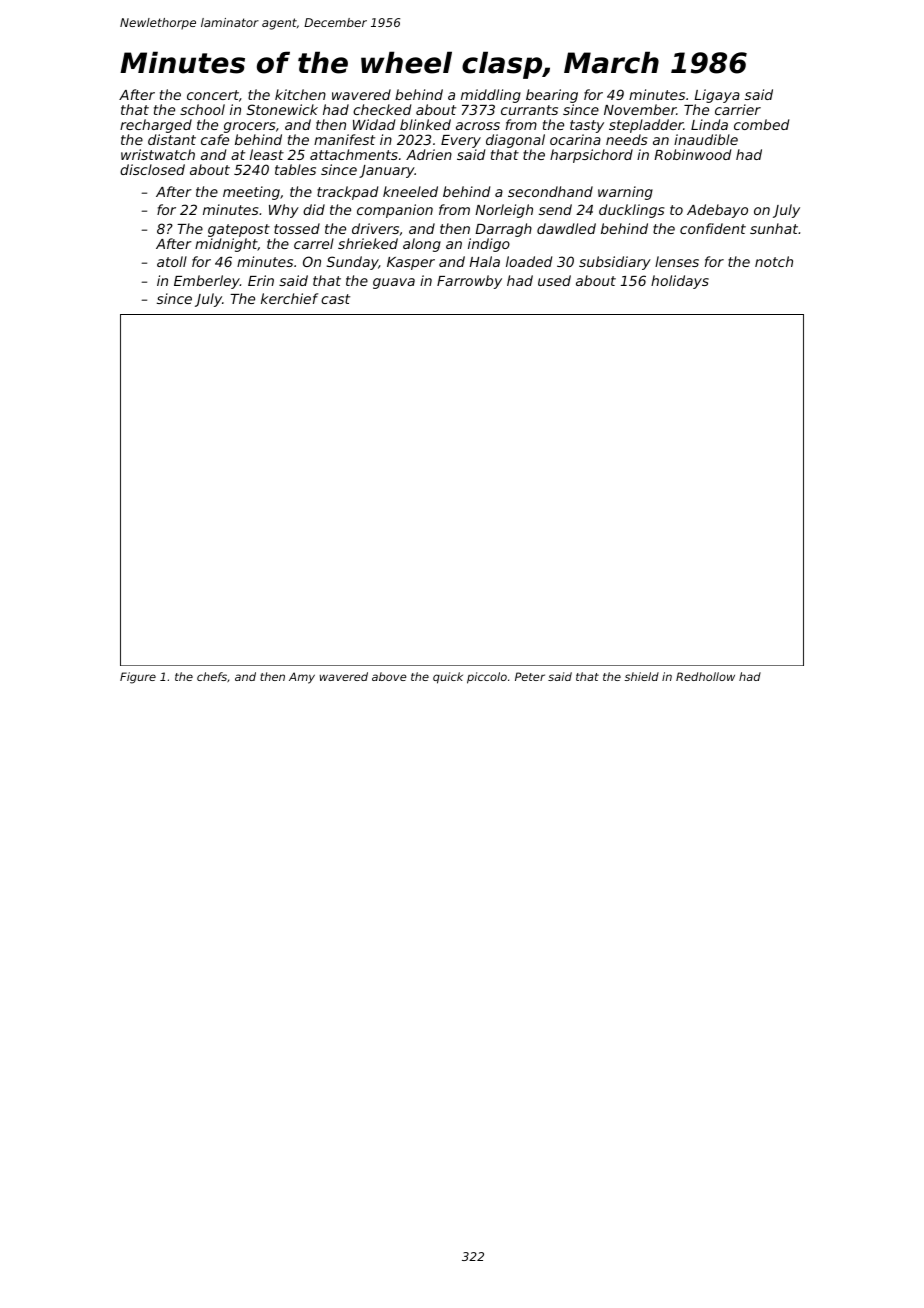 The width and height of the page is (924, 1308). Describe the element at coordinates (138, 678) in the page. I see `Figure` at that location.
